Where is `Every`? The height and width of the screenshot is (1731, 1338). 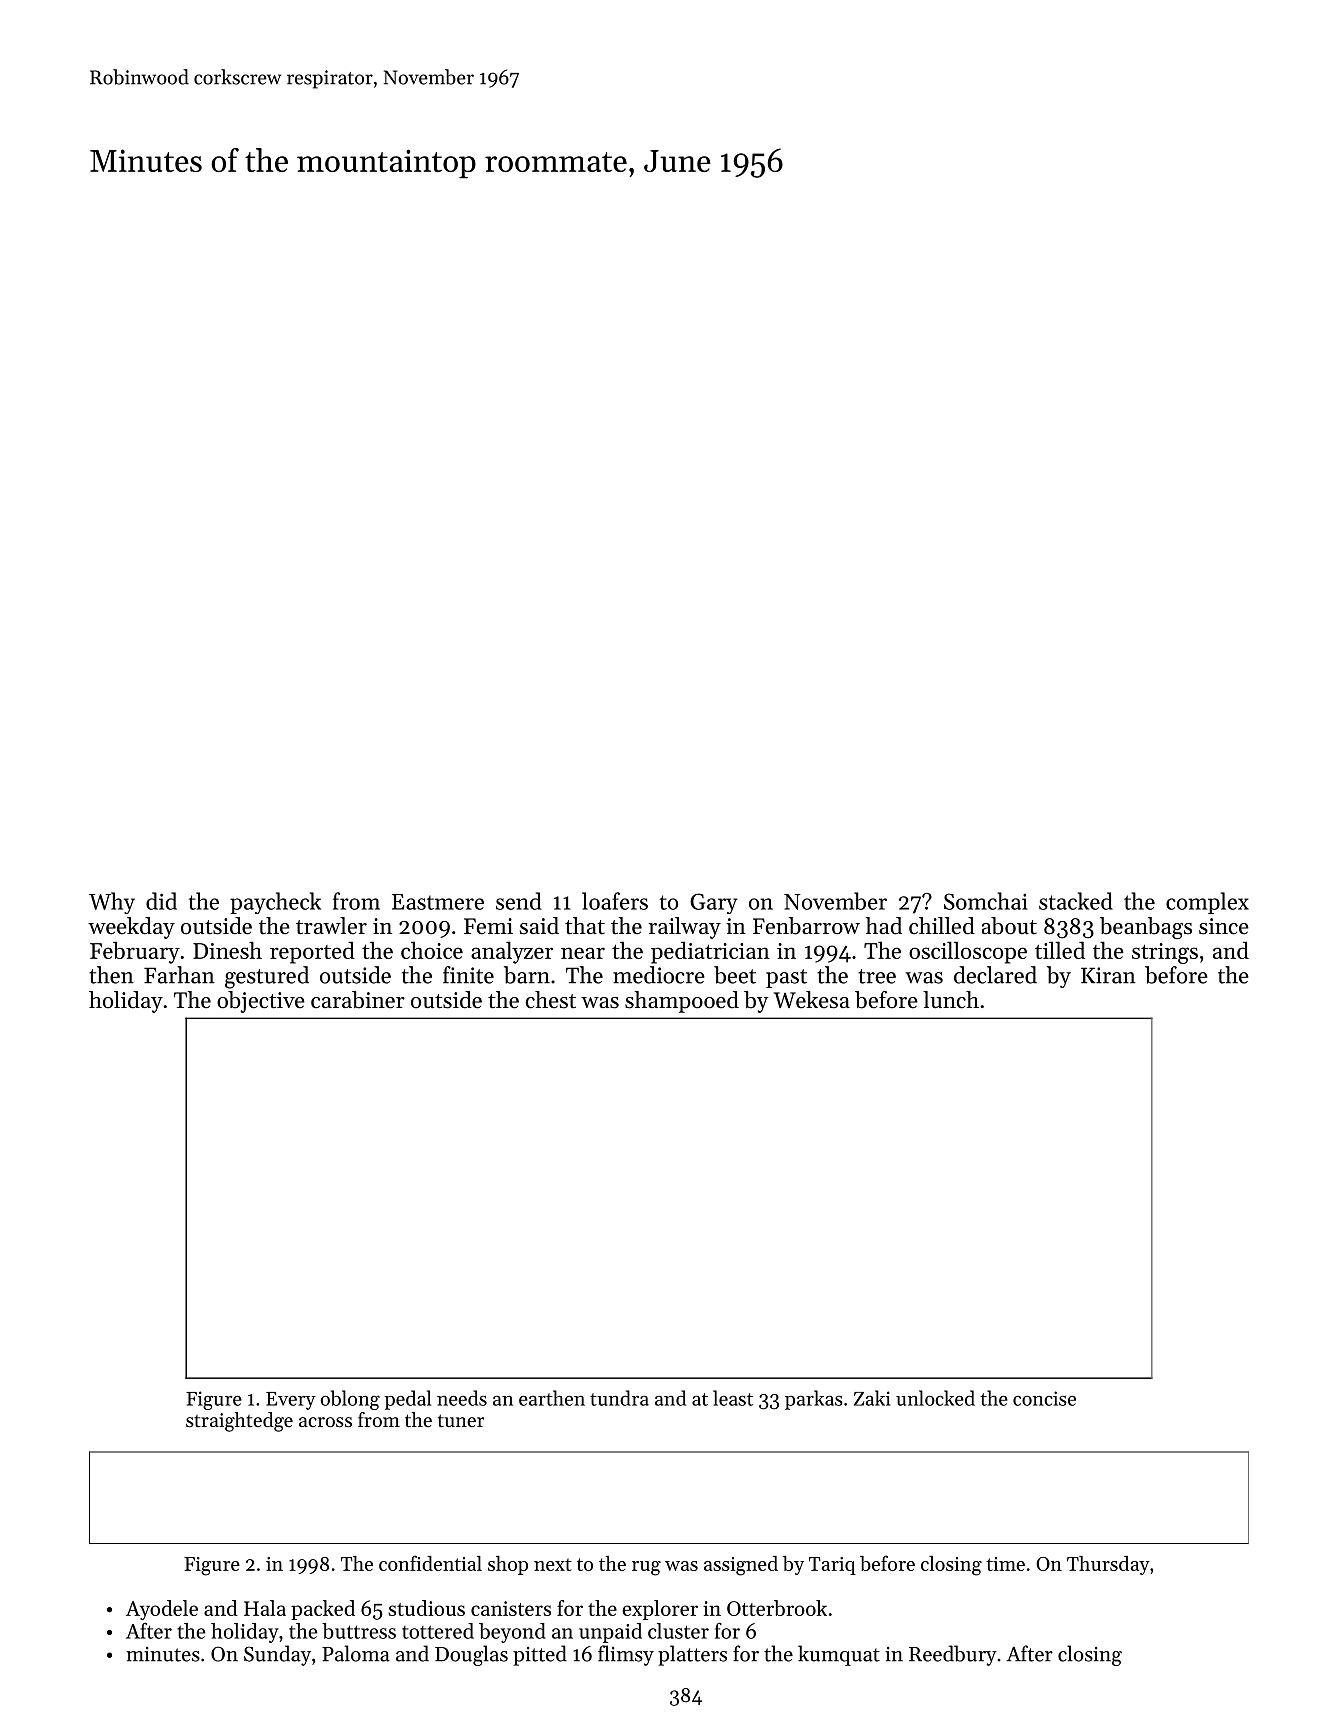 Every is located at coordinates (291, 1401).
